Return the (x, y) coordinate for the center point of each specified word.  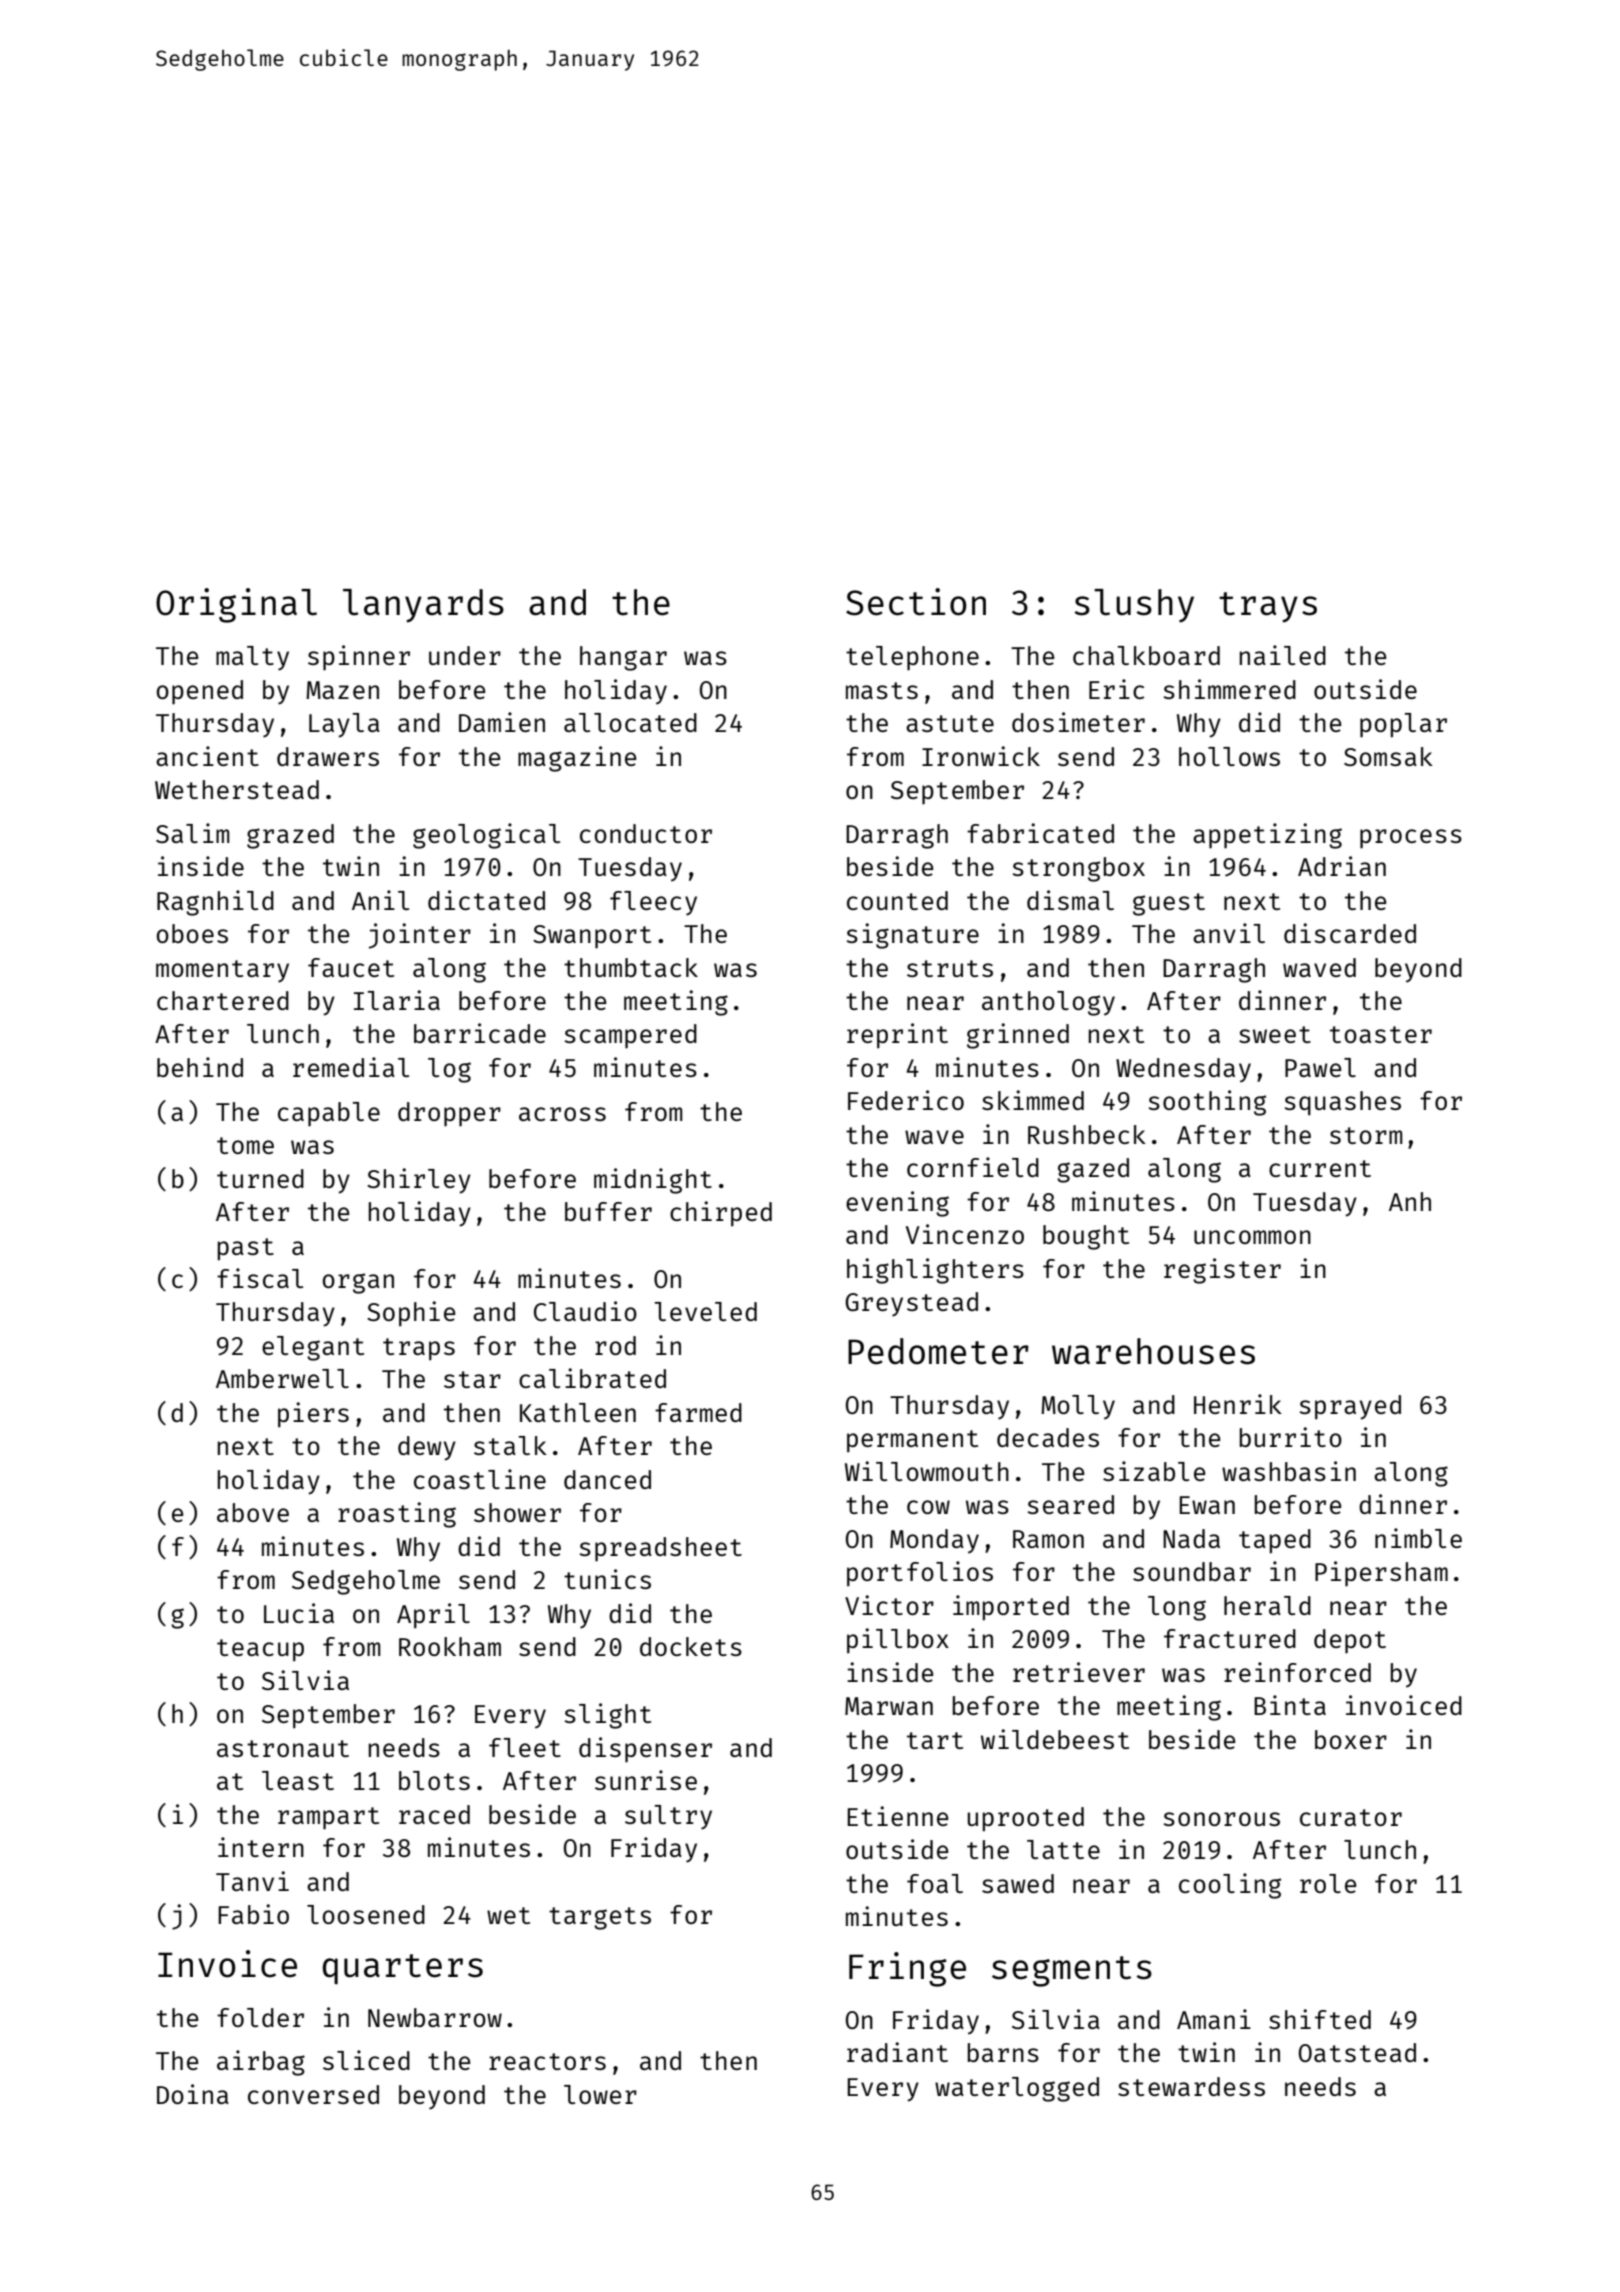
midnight (653, 1181)
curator (1351, 1817)
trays (1268, 607)
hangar (623, 658)
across (562, 1114)
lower (600, 2094)
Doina (193, 2094)
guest (1169, 904)
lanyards (423, 606)
